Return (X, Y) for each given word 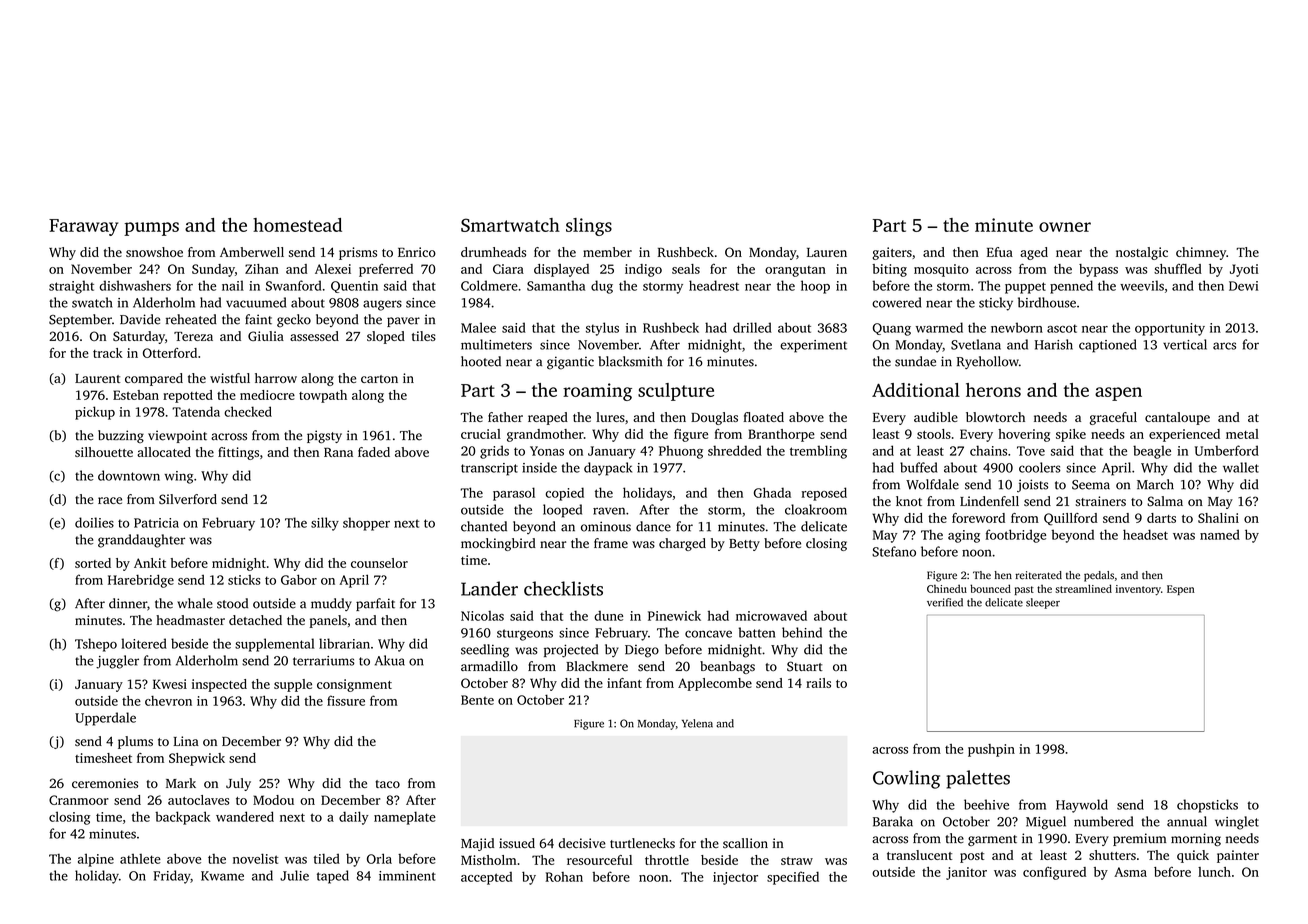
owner (1065, 227)
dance (653, 526)
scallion (745, 843)
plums (135, 742)
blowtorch (995, 417)
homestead (297, 225)
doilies (94, 522)
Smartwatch (510, 225)
